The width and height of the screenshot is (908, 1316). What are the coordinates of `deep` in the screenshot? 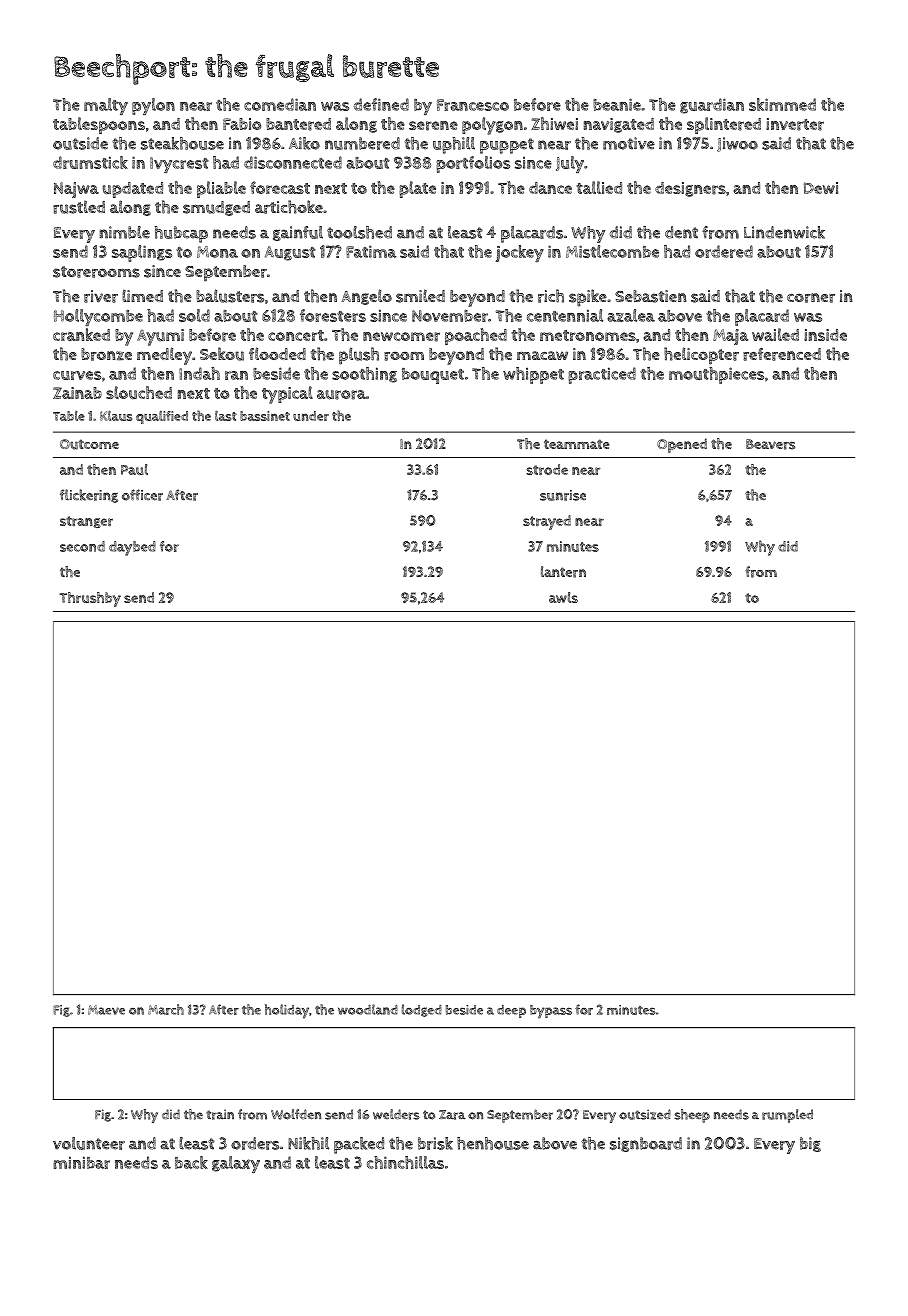 It's located at (511, 1011).
